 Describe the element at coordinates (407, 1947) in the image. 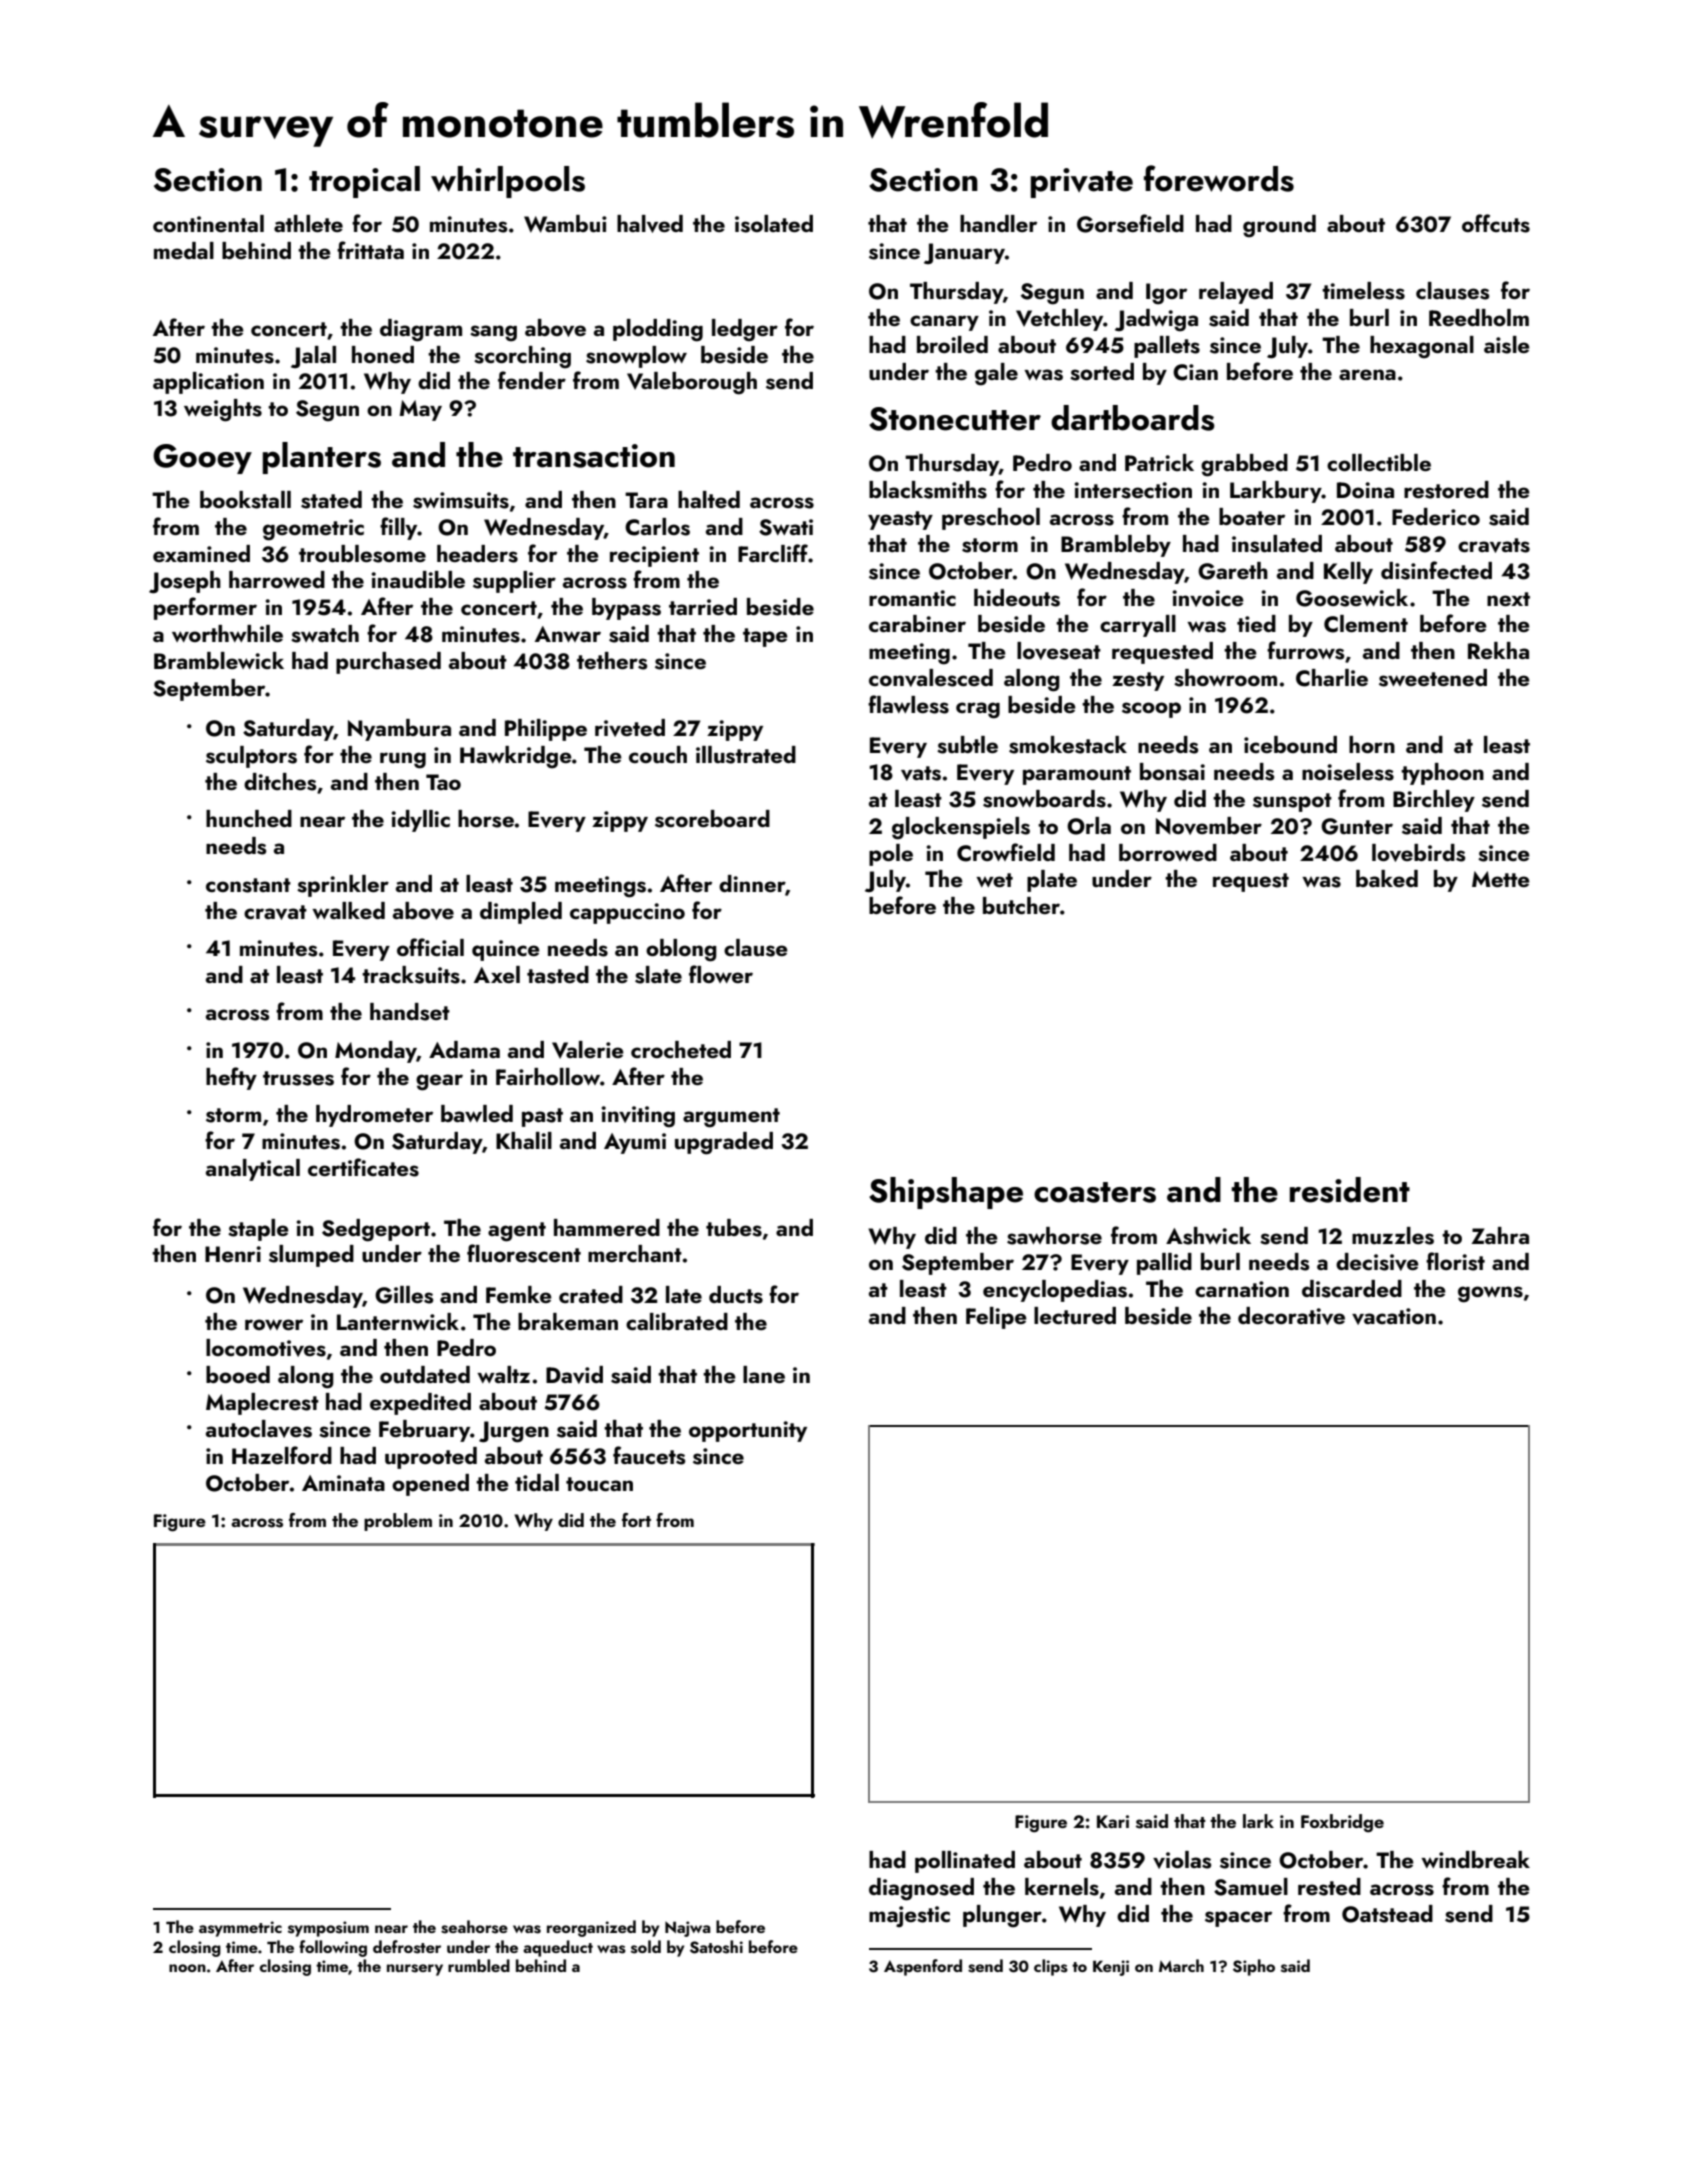

I see `defroster` at that location.
